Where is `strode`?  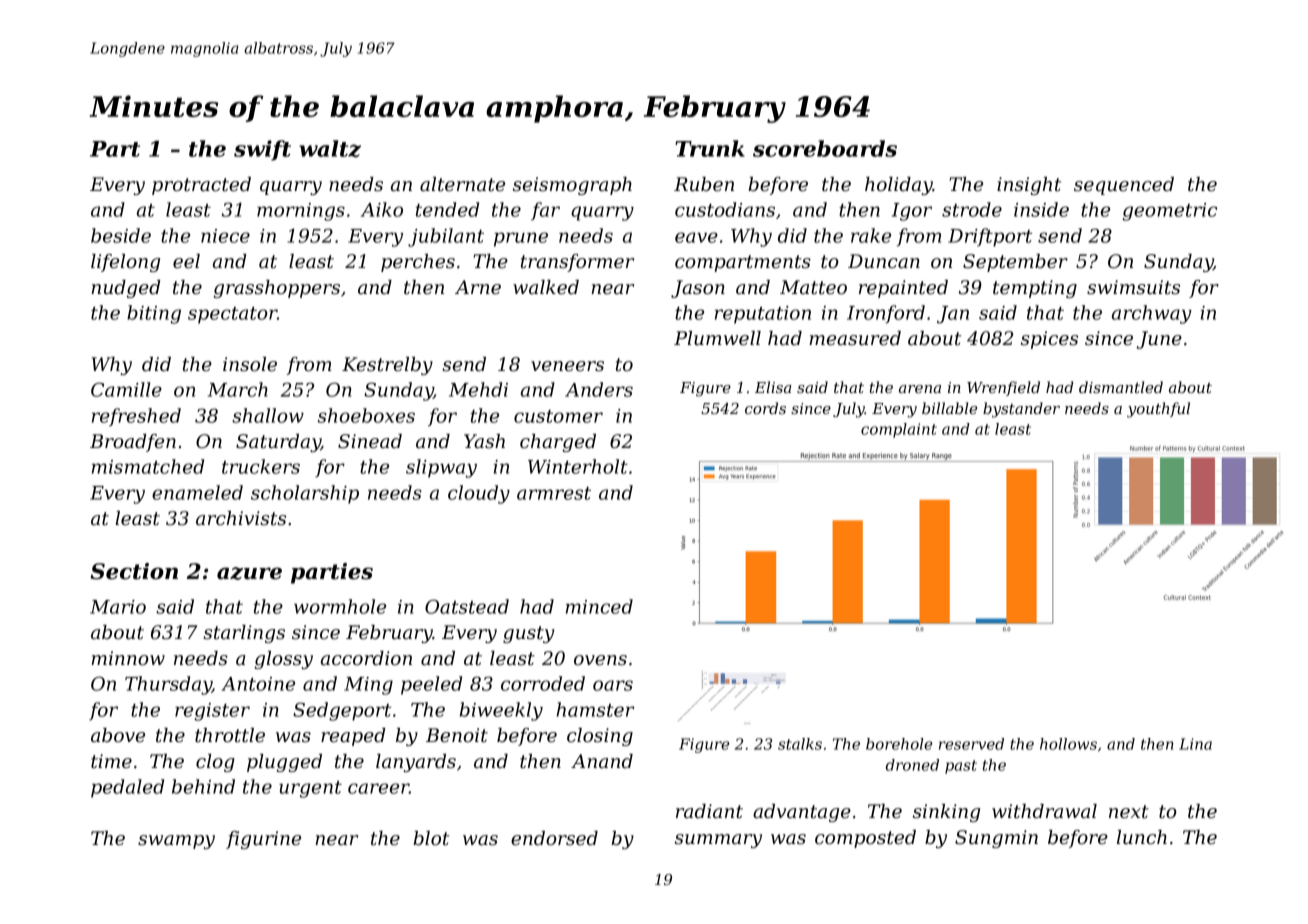 strode is located at coordinates (972, 209).
